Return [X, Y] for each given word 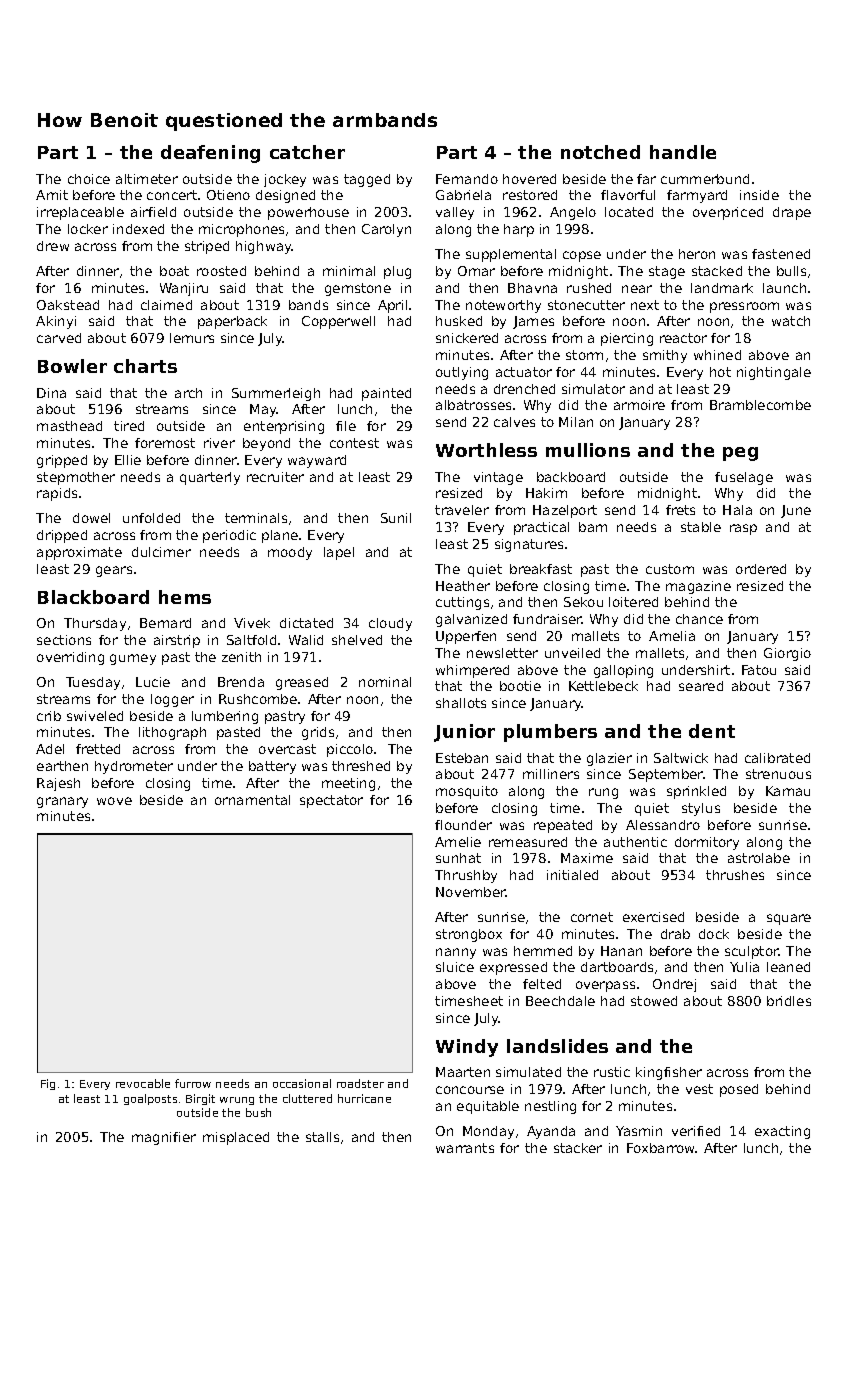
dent [712, 731]
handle [683, 152]
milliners [551, 774]
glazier [609, 759]
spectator [331, 801]
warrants [465, 1148]
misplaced [236, 1138]
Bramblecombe [760, 405]
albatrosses [473, 405]
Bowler [72, 366]
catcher [307, 152]
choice [89, 179]
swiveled [95, 716]
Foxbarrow [661, 1148]
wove [114, 801]
